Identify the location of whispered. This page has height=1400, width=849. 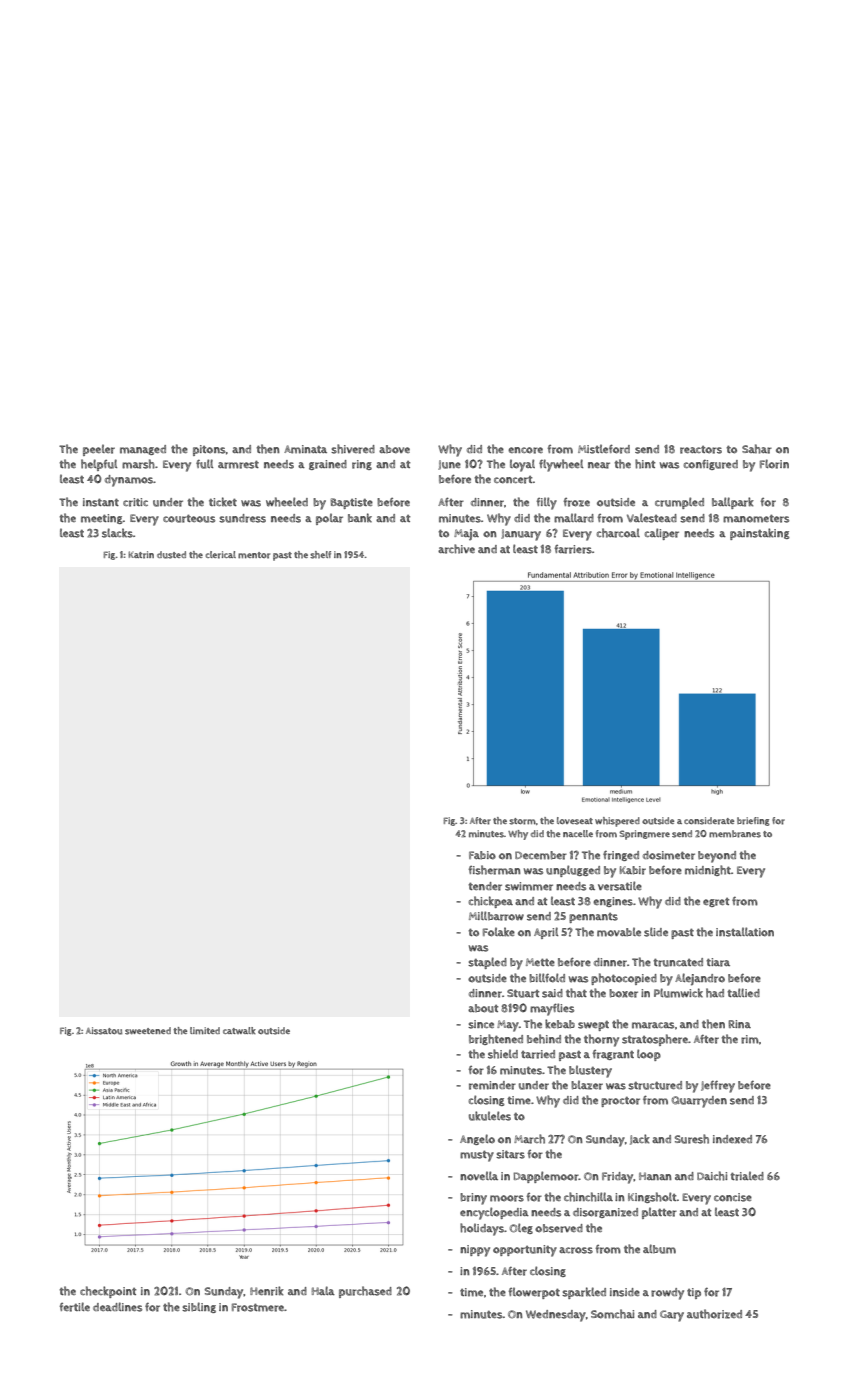
(617, 822).
